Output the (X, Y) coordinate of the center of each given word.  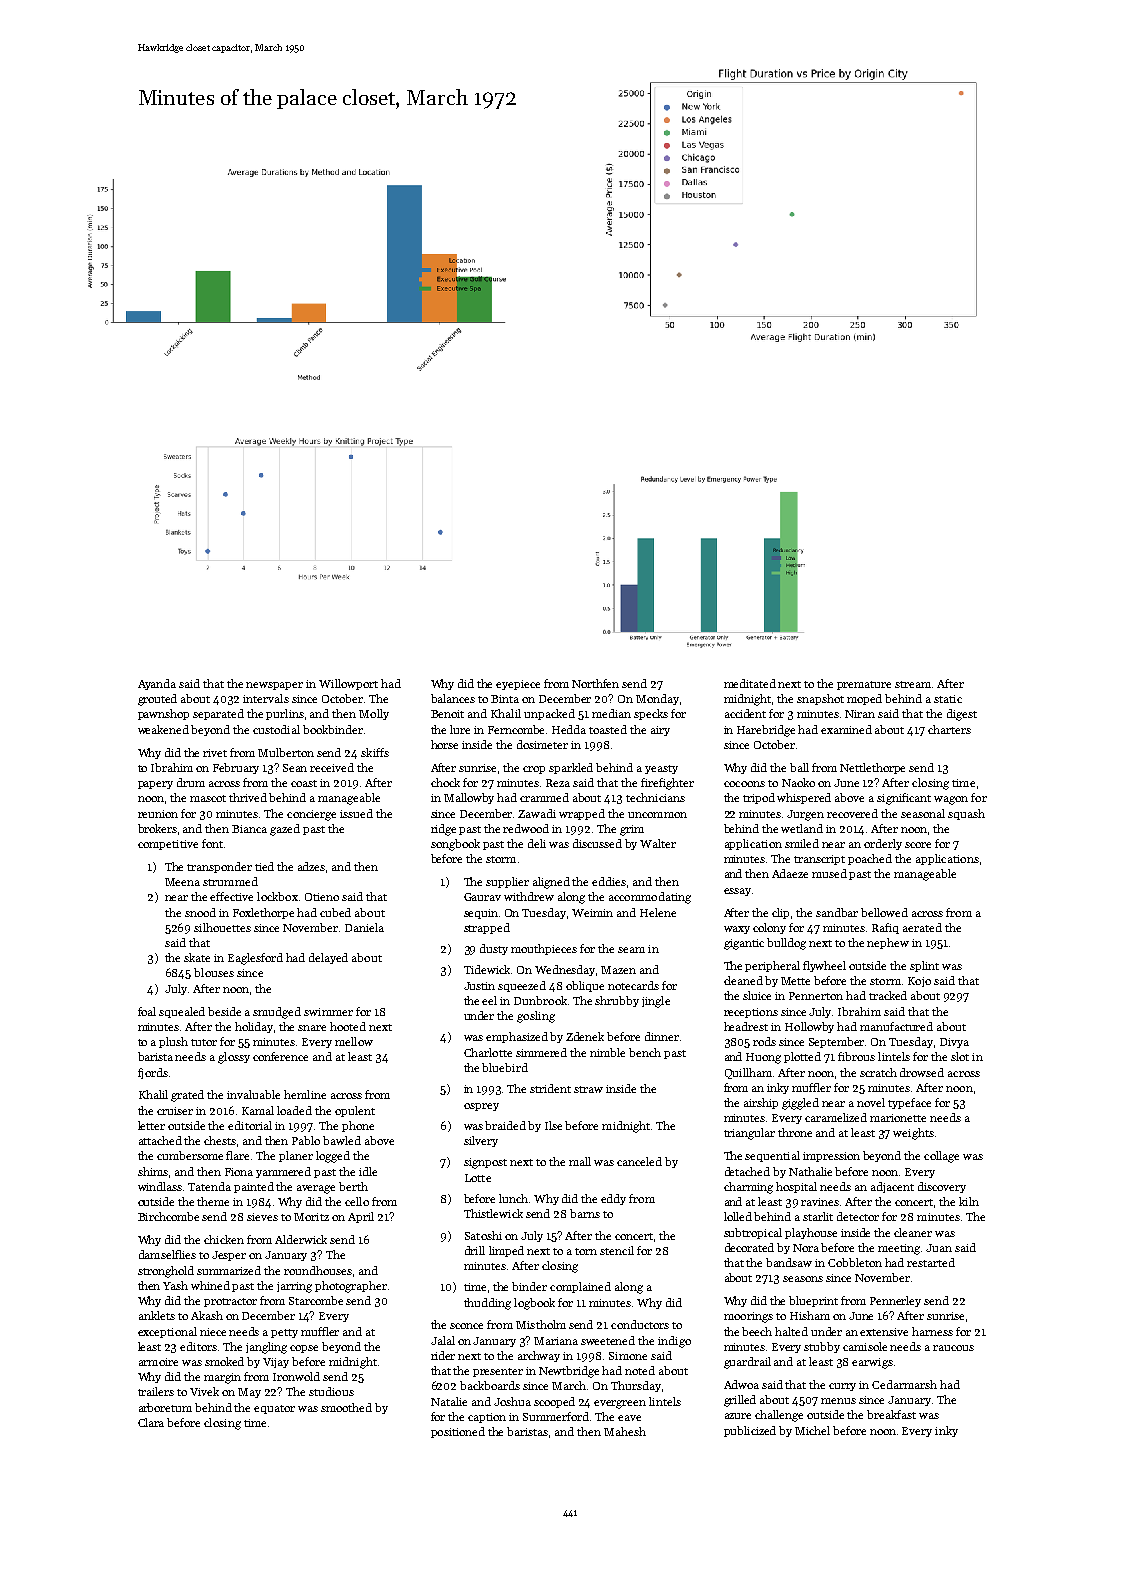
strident (550, 1088)
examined (846, 729)
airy (660, 731)
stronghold (166, 1272)
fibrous (856, 1056)
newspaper (274, 686)
